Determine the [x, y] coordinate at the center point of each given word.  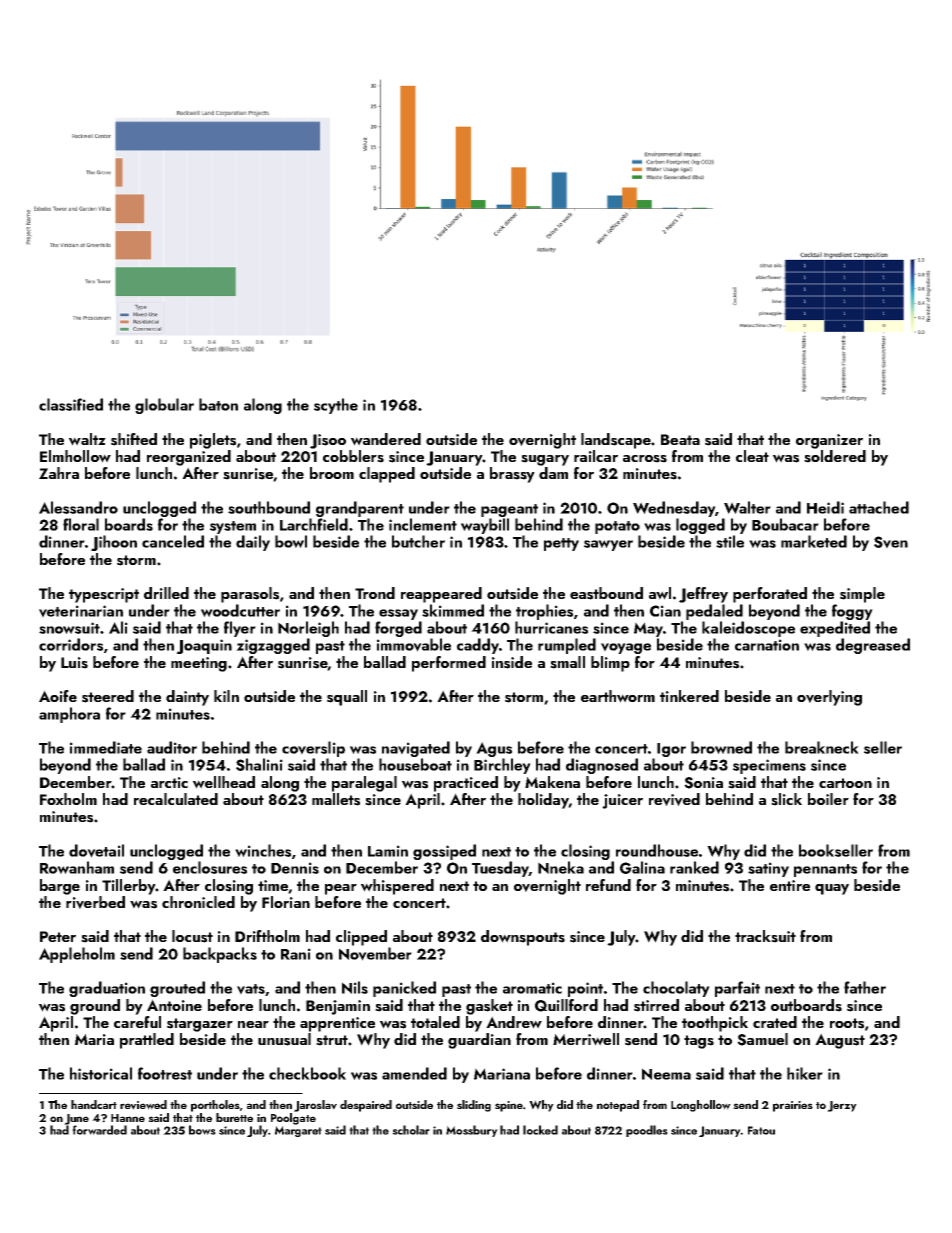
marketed [814, 541]
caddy [478, 646]
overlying [829, 698]
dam [553, 473]
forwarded [99, 1130]
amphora [69, 715]
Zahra [59, 473]
